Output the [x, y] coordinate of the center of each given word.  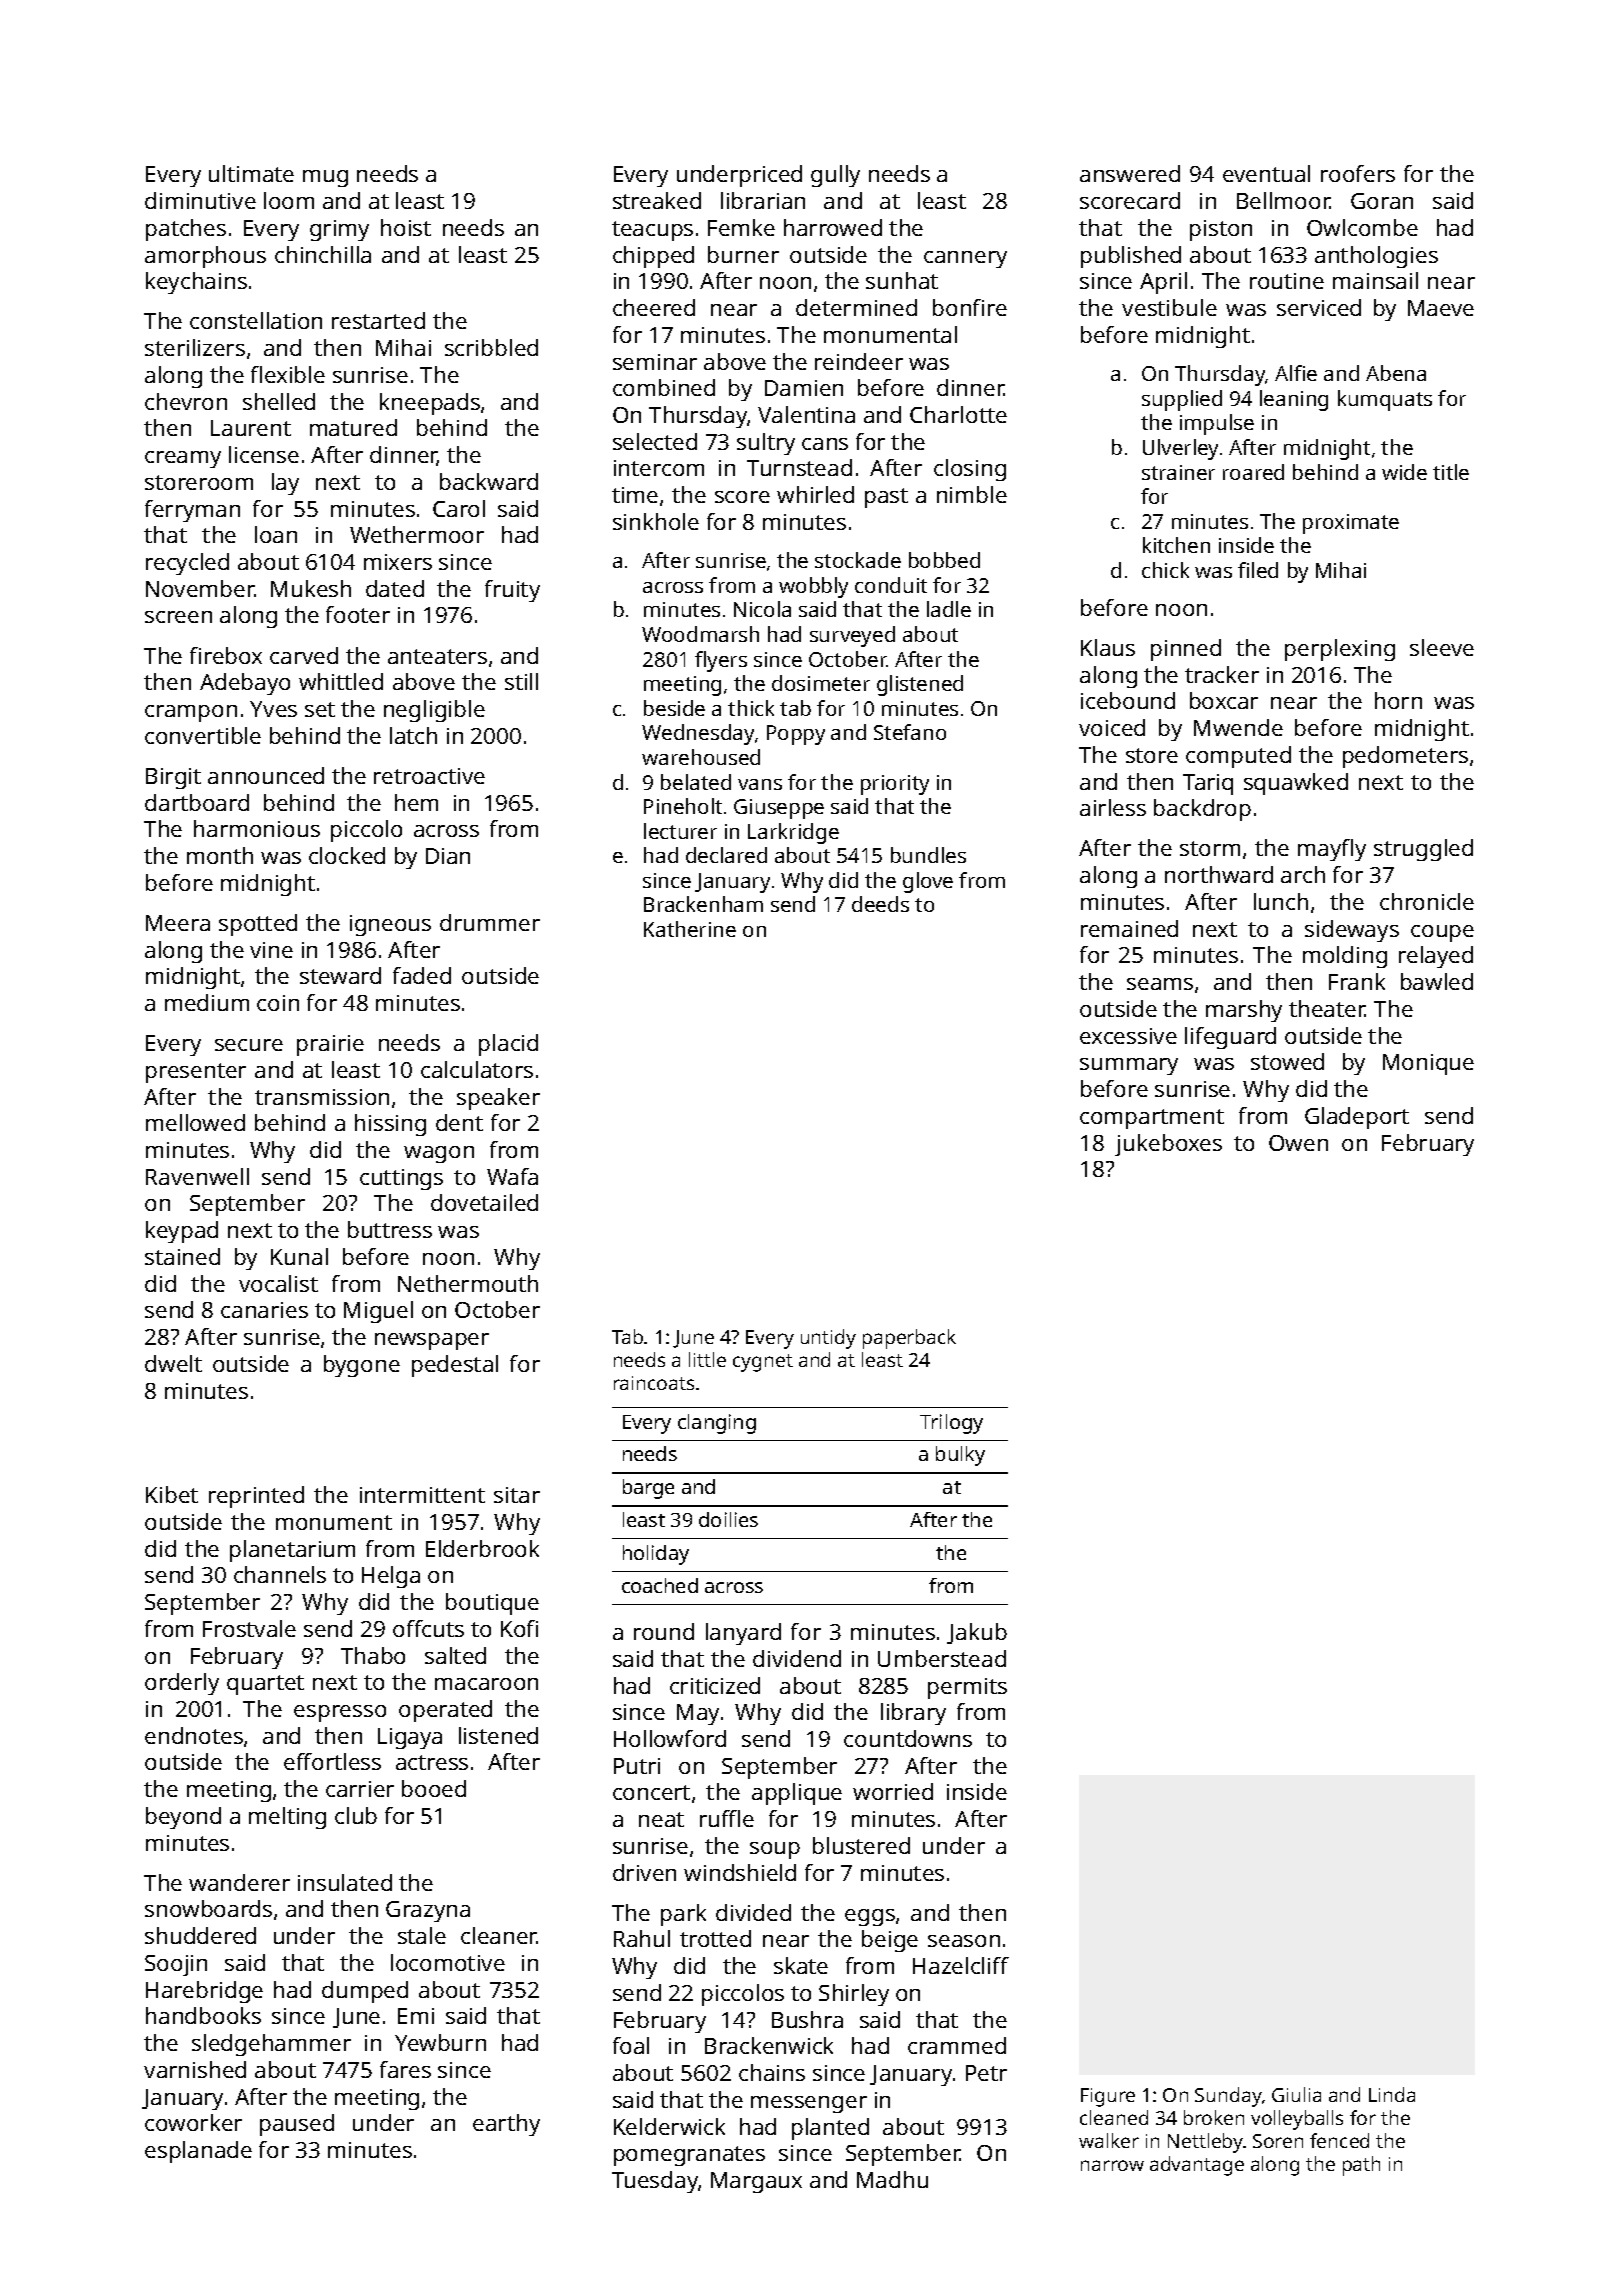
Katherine [690, 929]
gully [835, 176]
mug [325, 178]
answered [1130, 173]
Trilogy [951, 1424]
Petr [986, 2073]
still [521, 681]
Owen [1298, 1143]
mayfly [1332, 850]
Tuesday [655, 2182]
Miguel [378, 1312]
